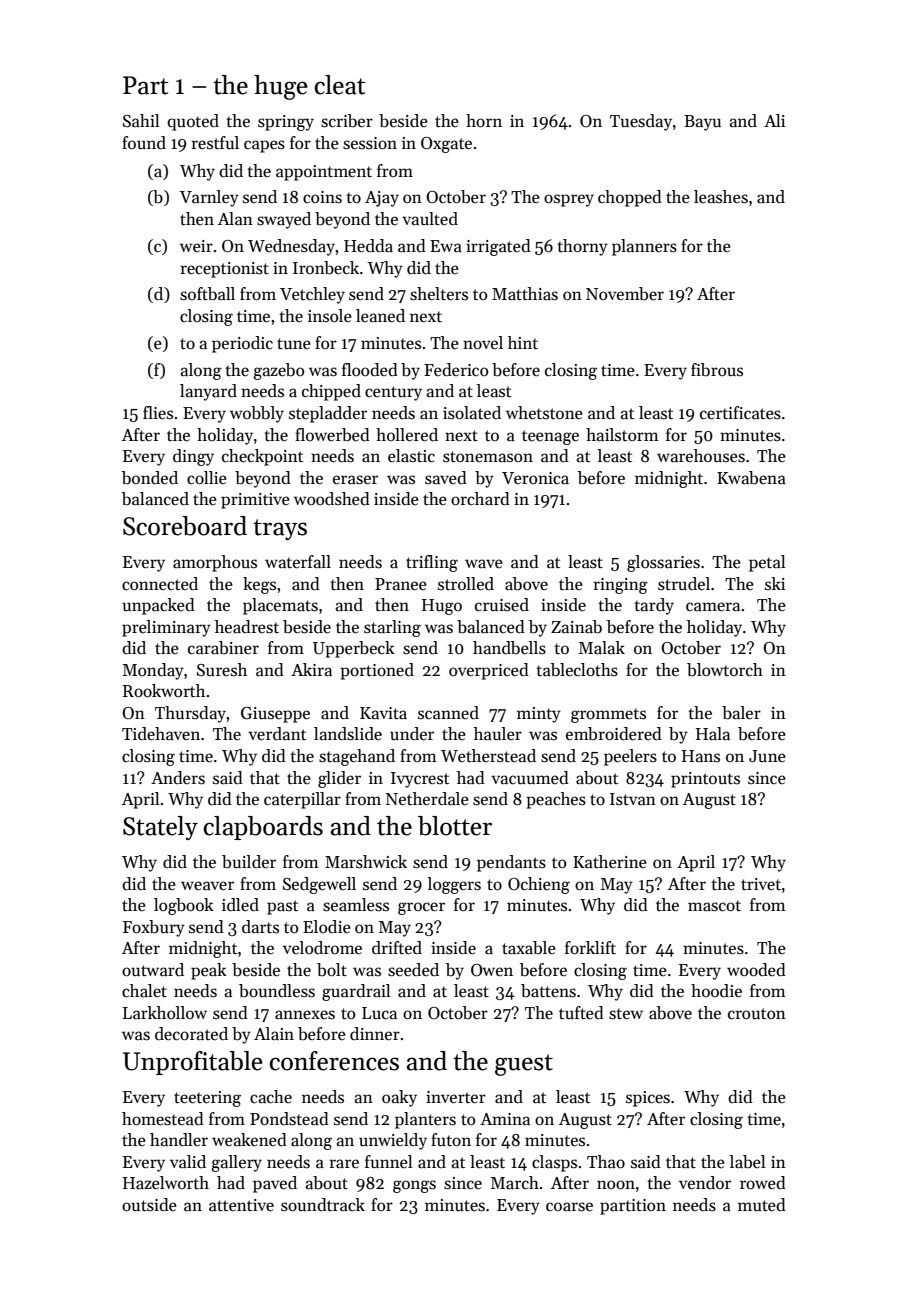 The height and width of the screenshot is (1316, 908). What do you see at coordinates (446, 145) in the screenshot?
I see `Oxgate` at bounding box center [446, 145].
